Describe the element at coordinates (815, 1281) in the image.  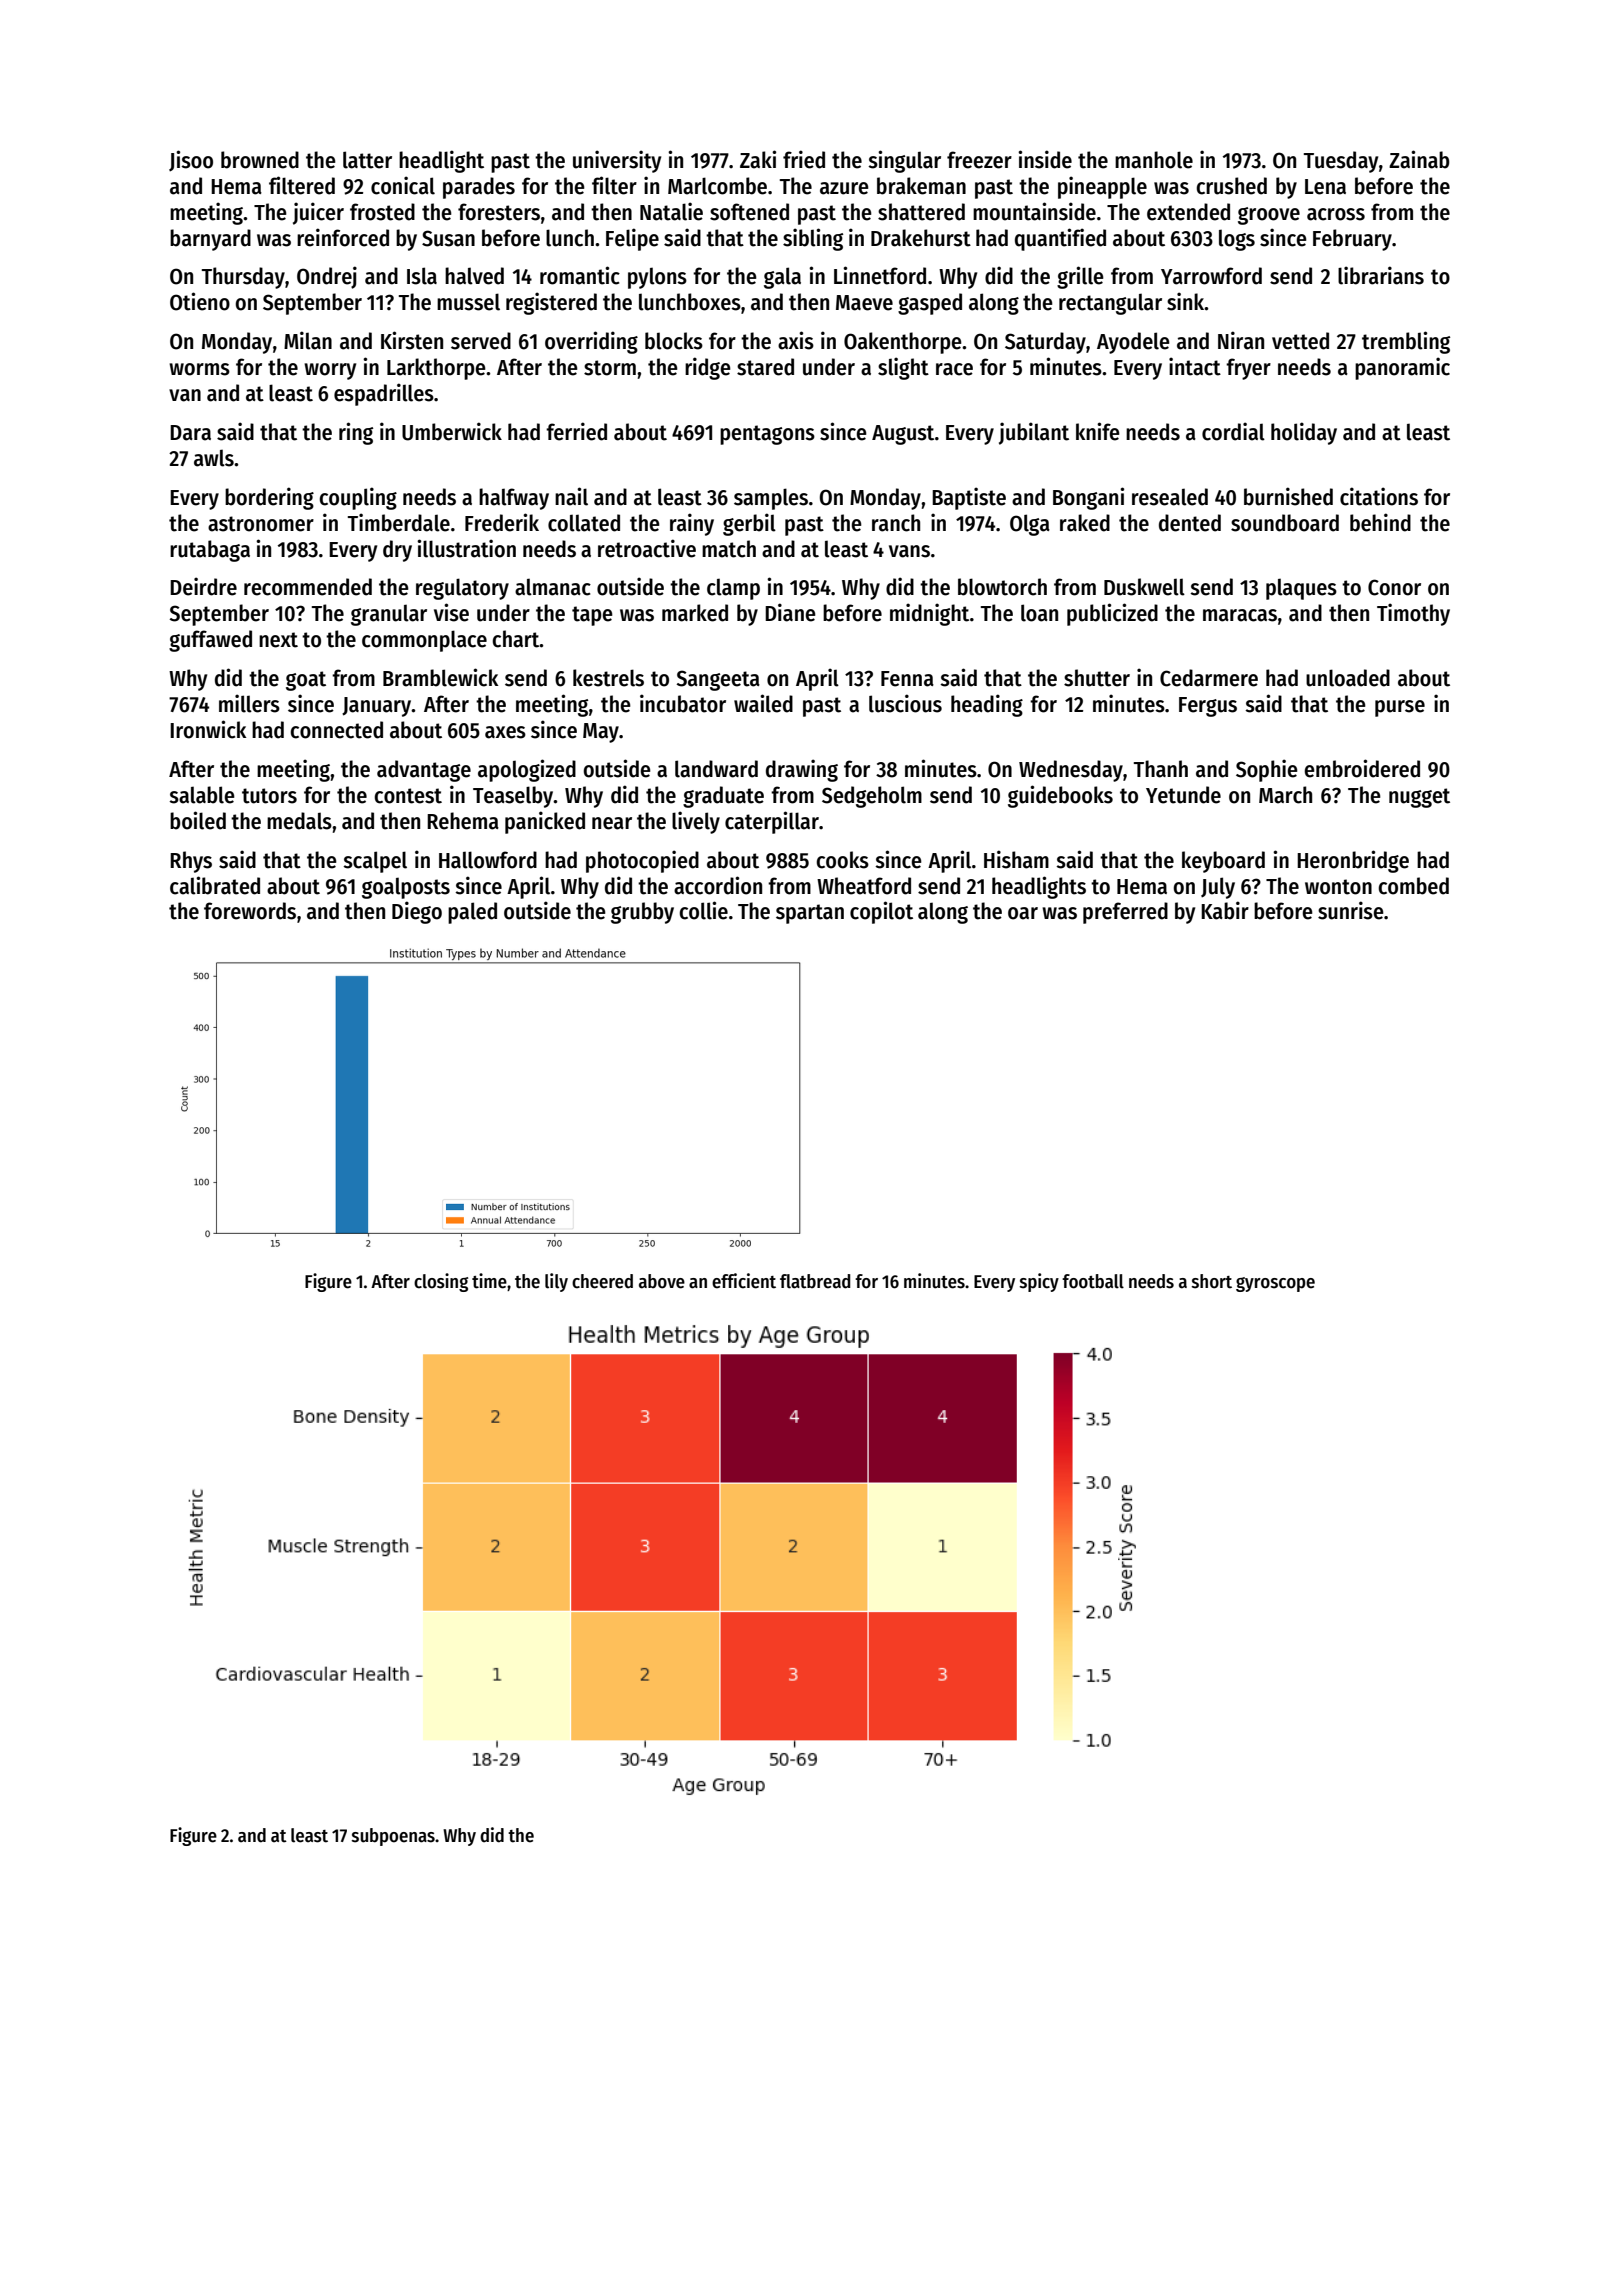
I see `flatbread` at that location.
